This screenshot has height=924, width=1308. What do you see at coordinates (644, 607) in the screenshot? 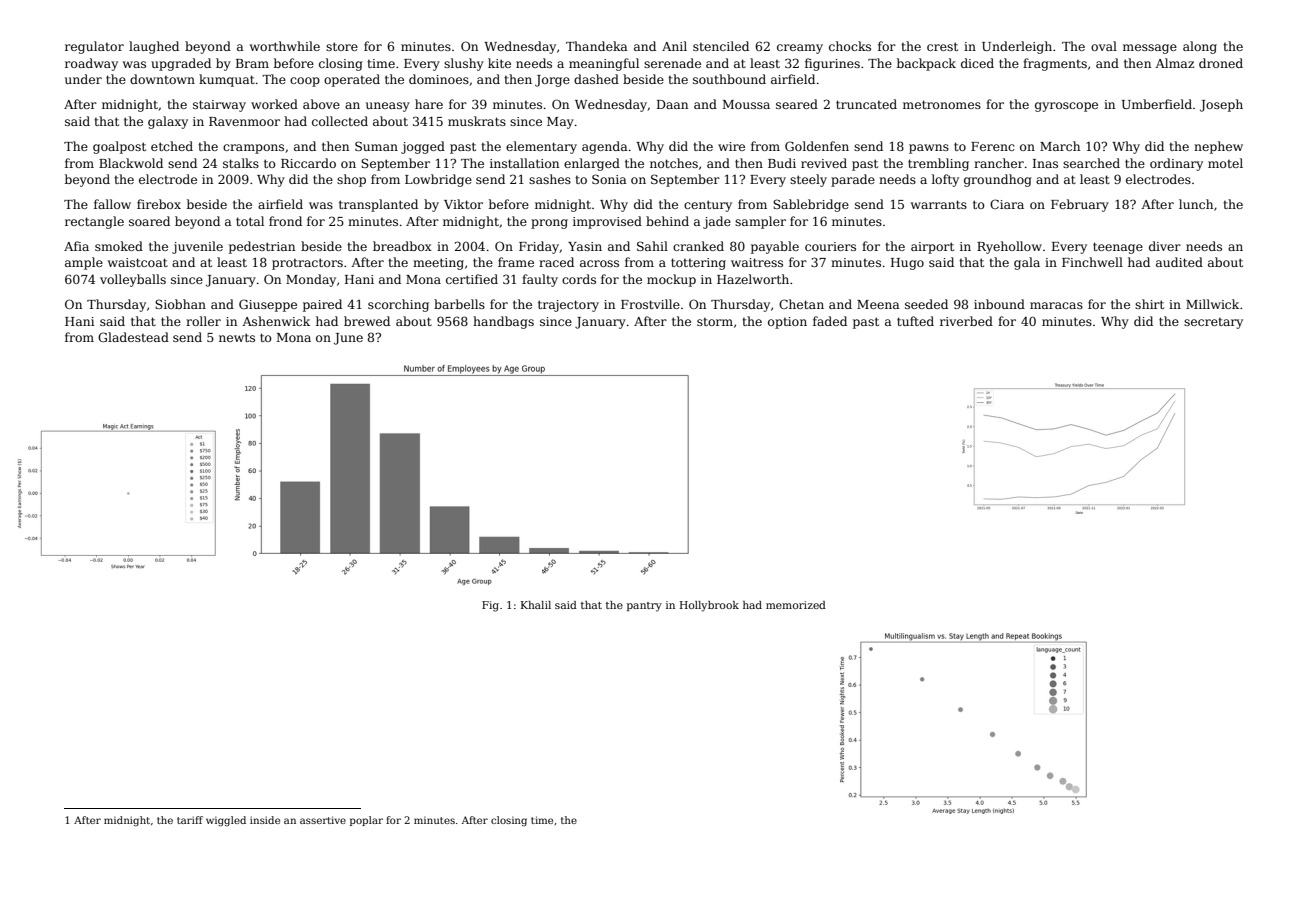
I see `pantry` at bounding box center [644, 607].
